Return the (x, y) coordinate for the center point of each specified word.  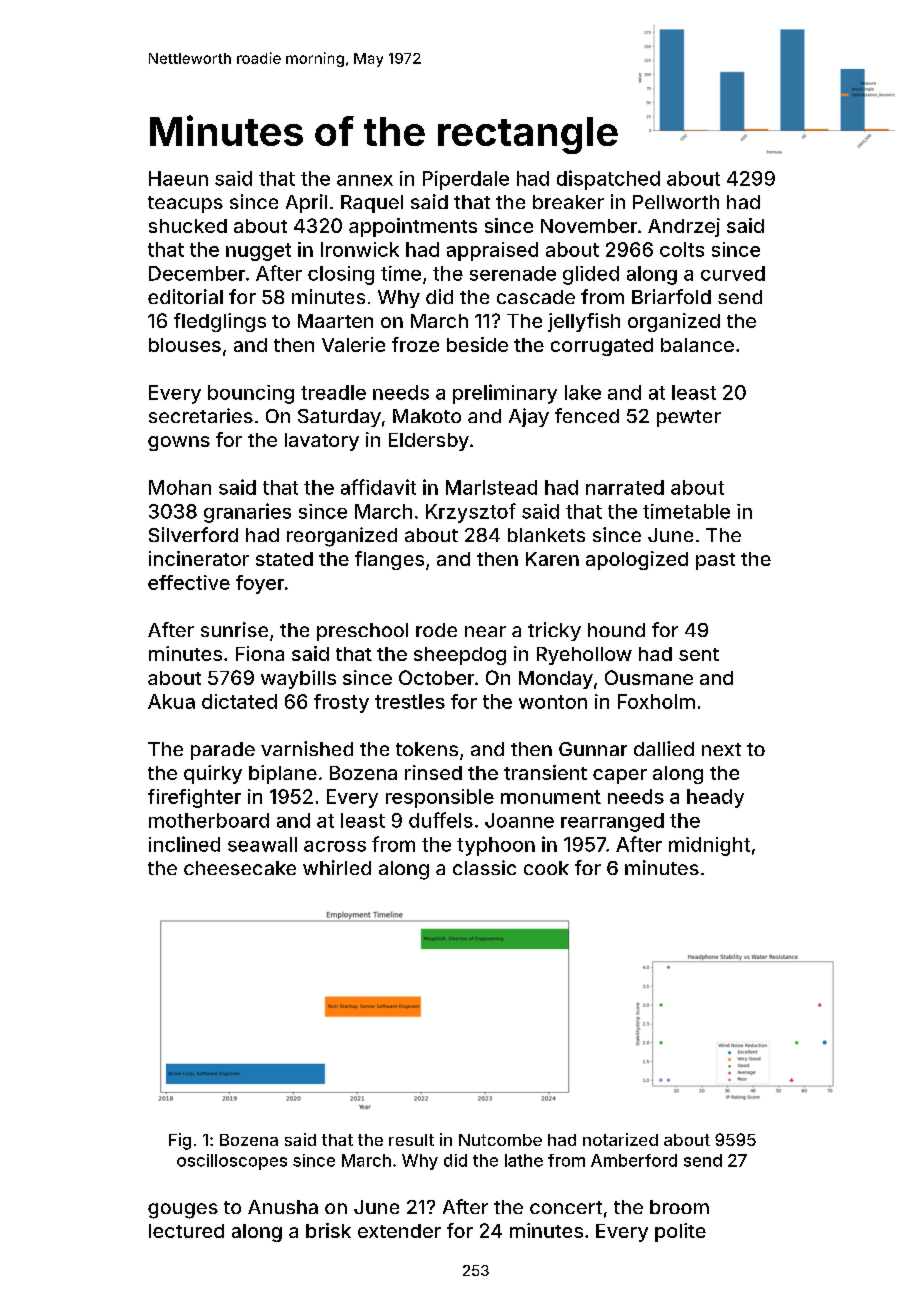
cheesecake (240, 868)
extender (399, 1231)
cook (546, 868)
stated (284, 559)
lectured (186, 1231)
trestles (410, 701)
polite (680, 1232)
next (721, 749)
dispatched (608, 180)
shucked (188, 226)
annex (365, 180)
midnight (709, 846)
